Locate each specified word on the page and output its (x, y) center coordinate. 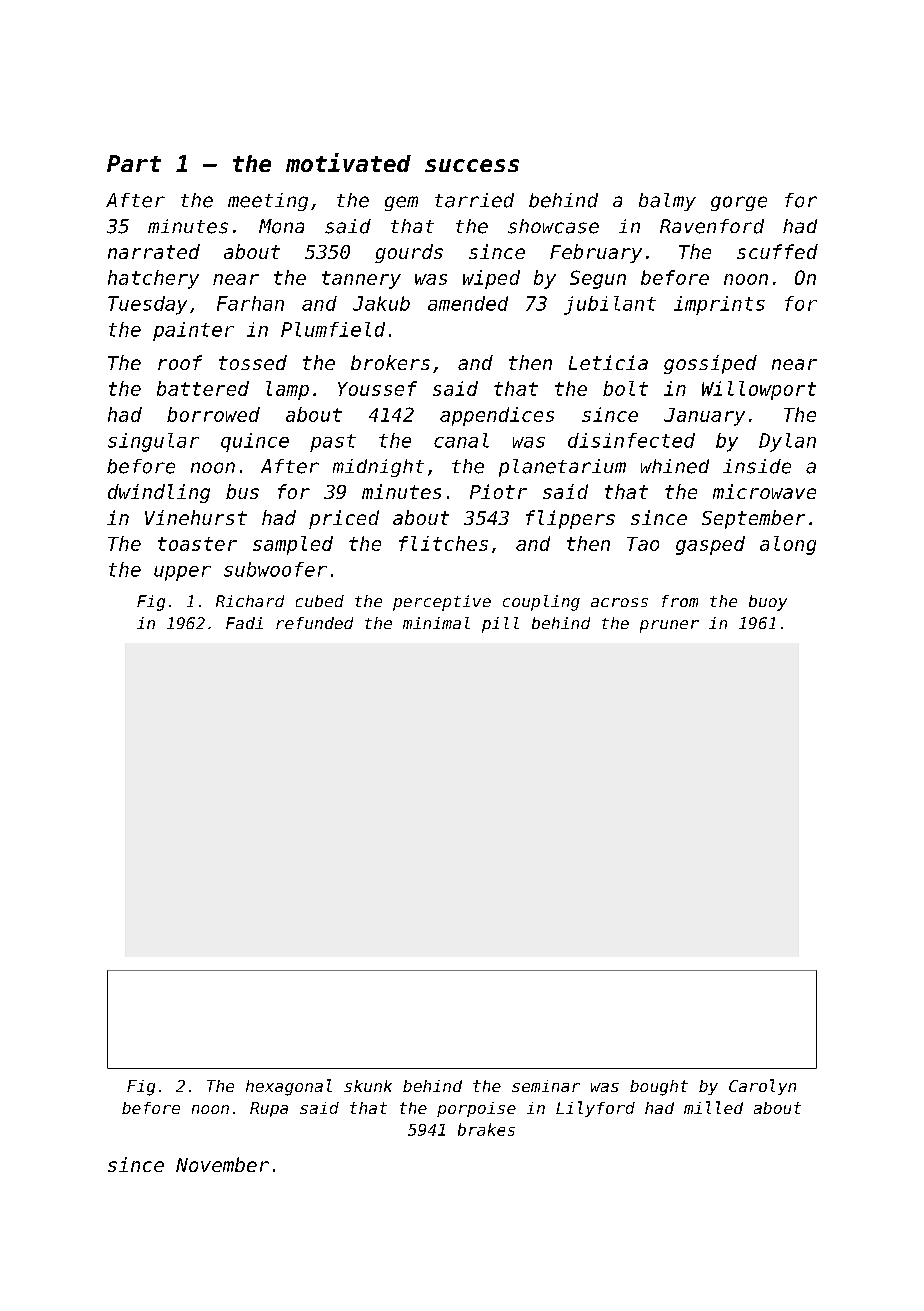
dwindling (159, 493)
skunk (368, 1086)
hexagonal (289, 1087)
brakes (486, 1129)
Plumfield (333, 329)
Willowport (759, 390)
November (222, 1164)
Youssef (377, 388)
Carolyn (762, 1087)
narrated (154, 251)
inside (757, 466)
